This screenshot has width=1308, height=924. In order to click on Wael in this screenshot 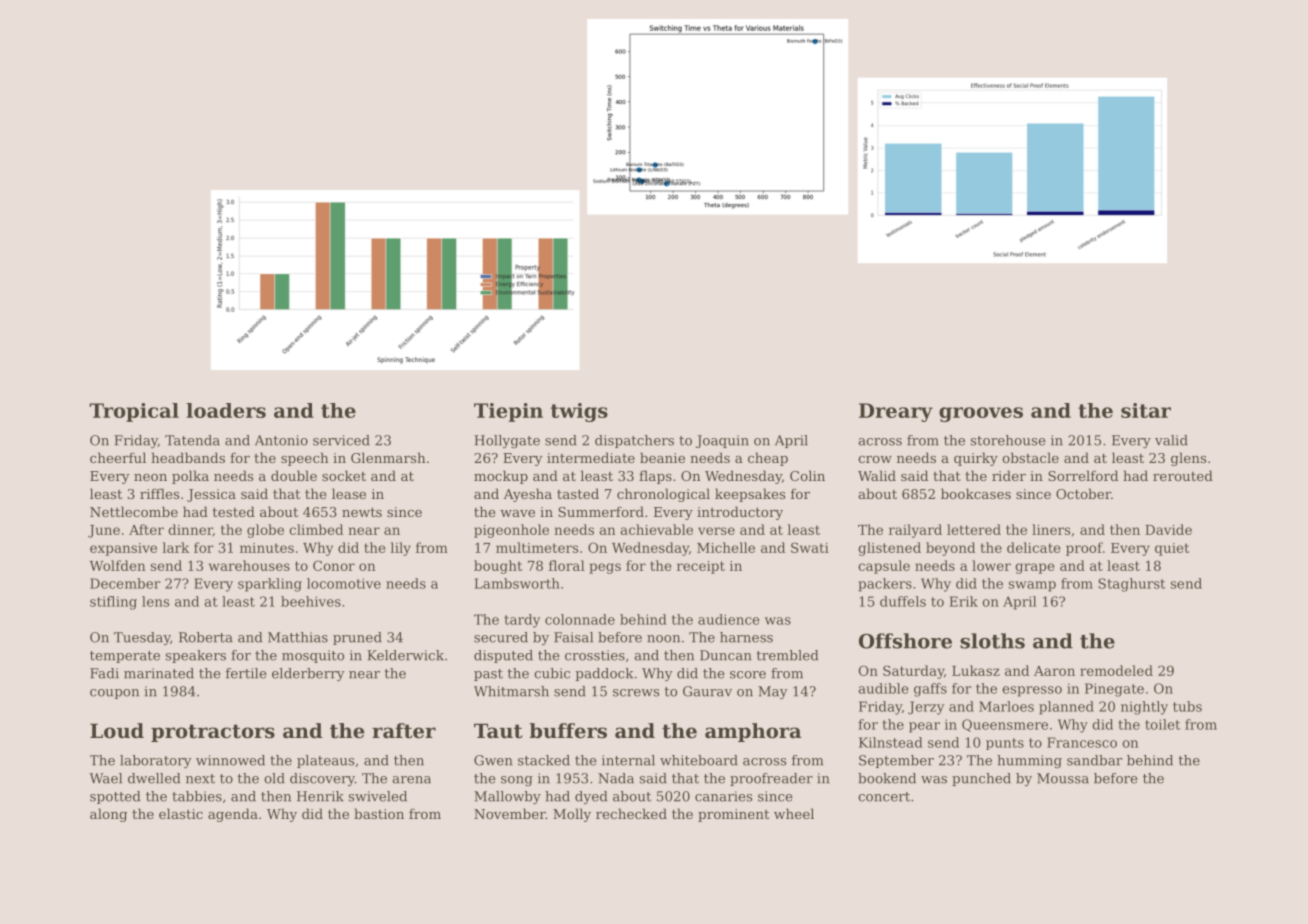, I will do `click(105, 778)`.
